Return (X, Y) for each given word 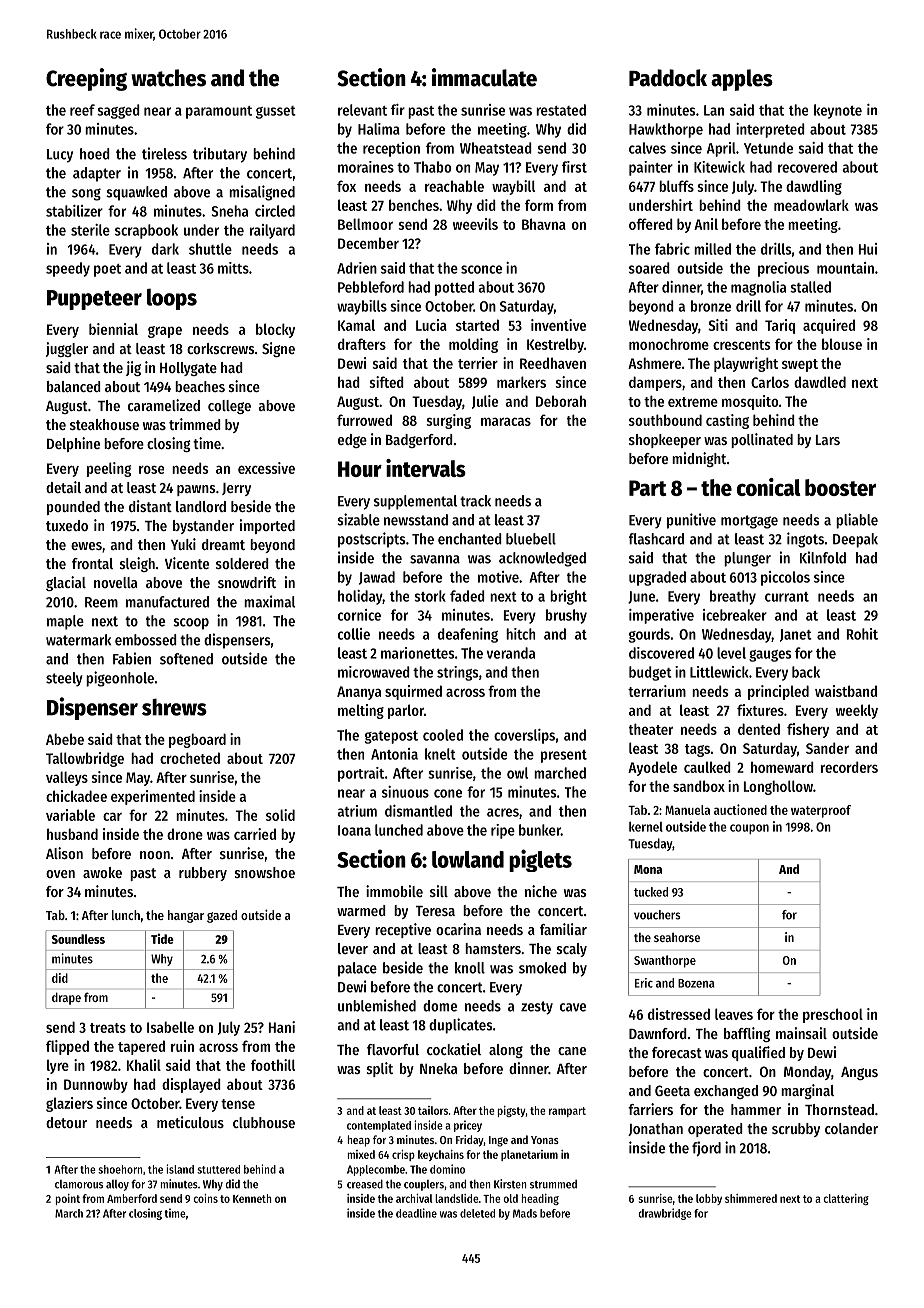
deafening (468, 635)
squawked (136, 193)
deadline (416, 1213)
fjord (706, 1148)
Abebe (65, 739)
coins (205, 1198)
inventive (558, 325)
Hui (868, 249)
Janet (796, 635)
